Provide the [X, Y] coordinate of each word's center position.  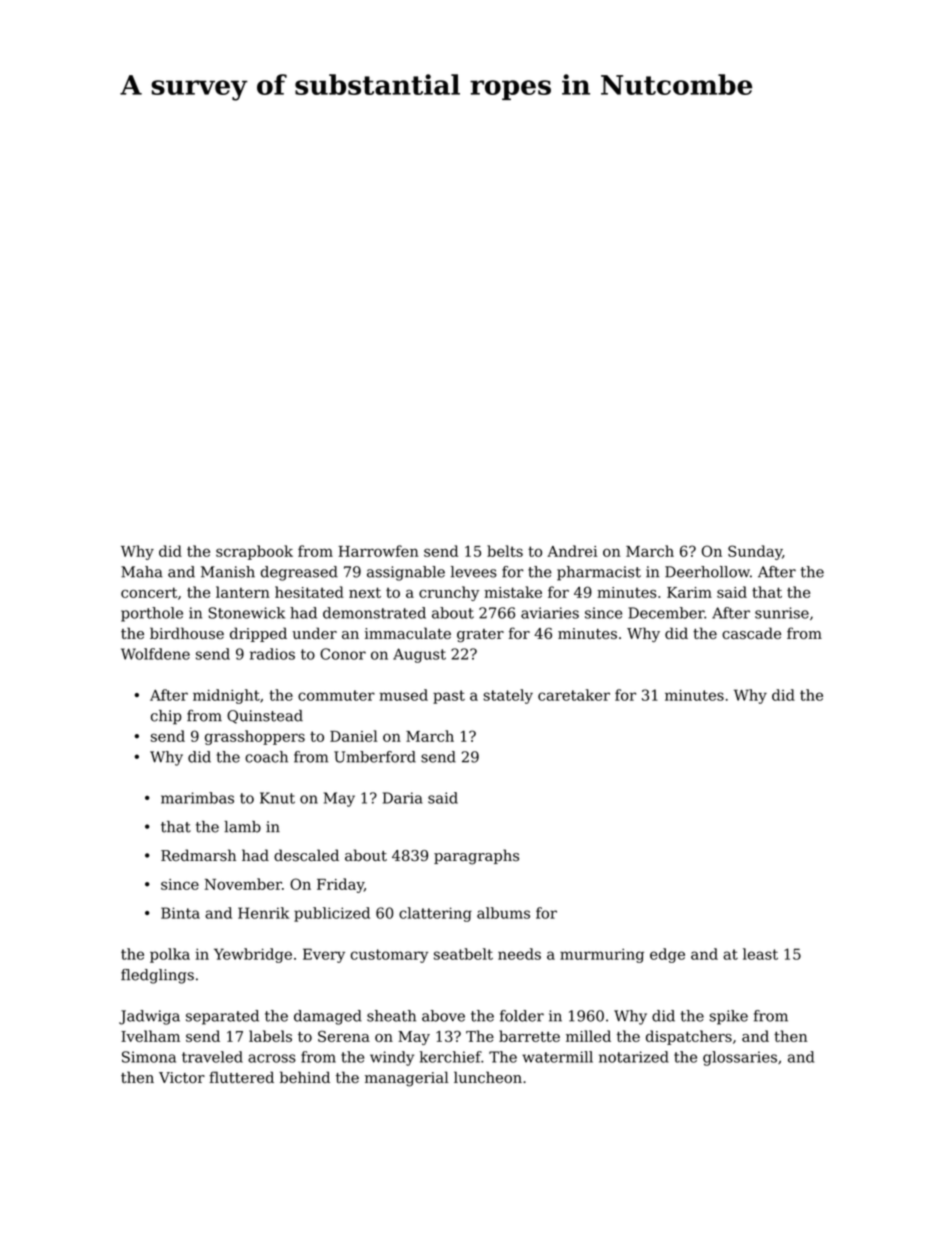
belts [505, 551]
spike [729, 1017]
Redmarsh [198, 855]
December [666, 613]
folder [522, 1016]
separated [222, 1017]
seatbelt [463, 954]
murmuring [602, 956]
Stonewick [246, 613]
